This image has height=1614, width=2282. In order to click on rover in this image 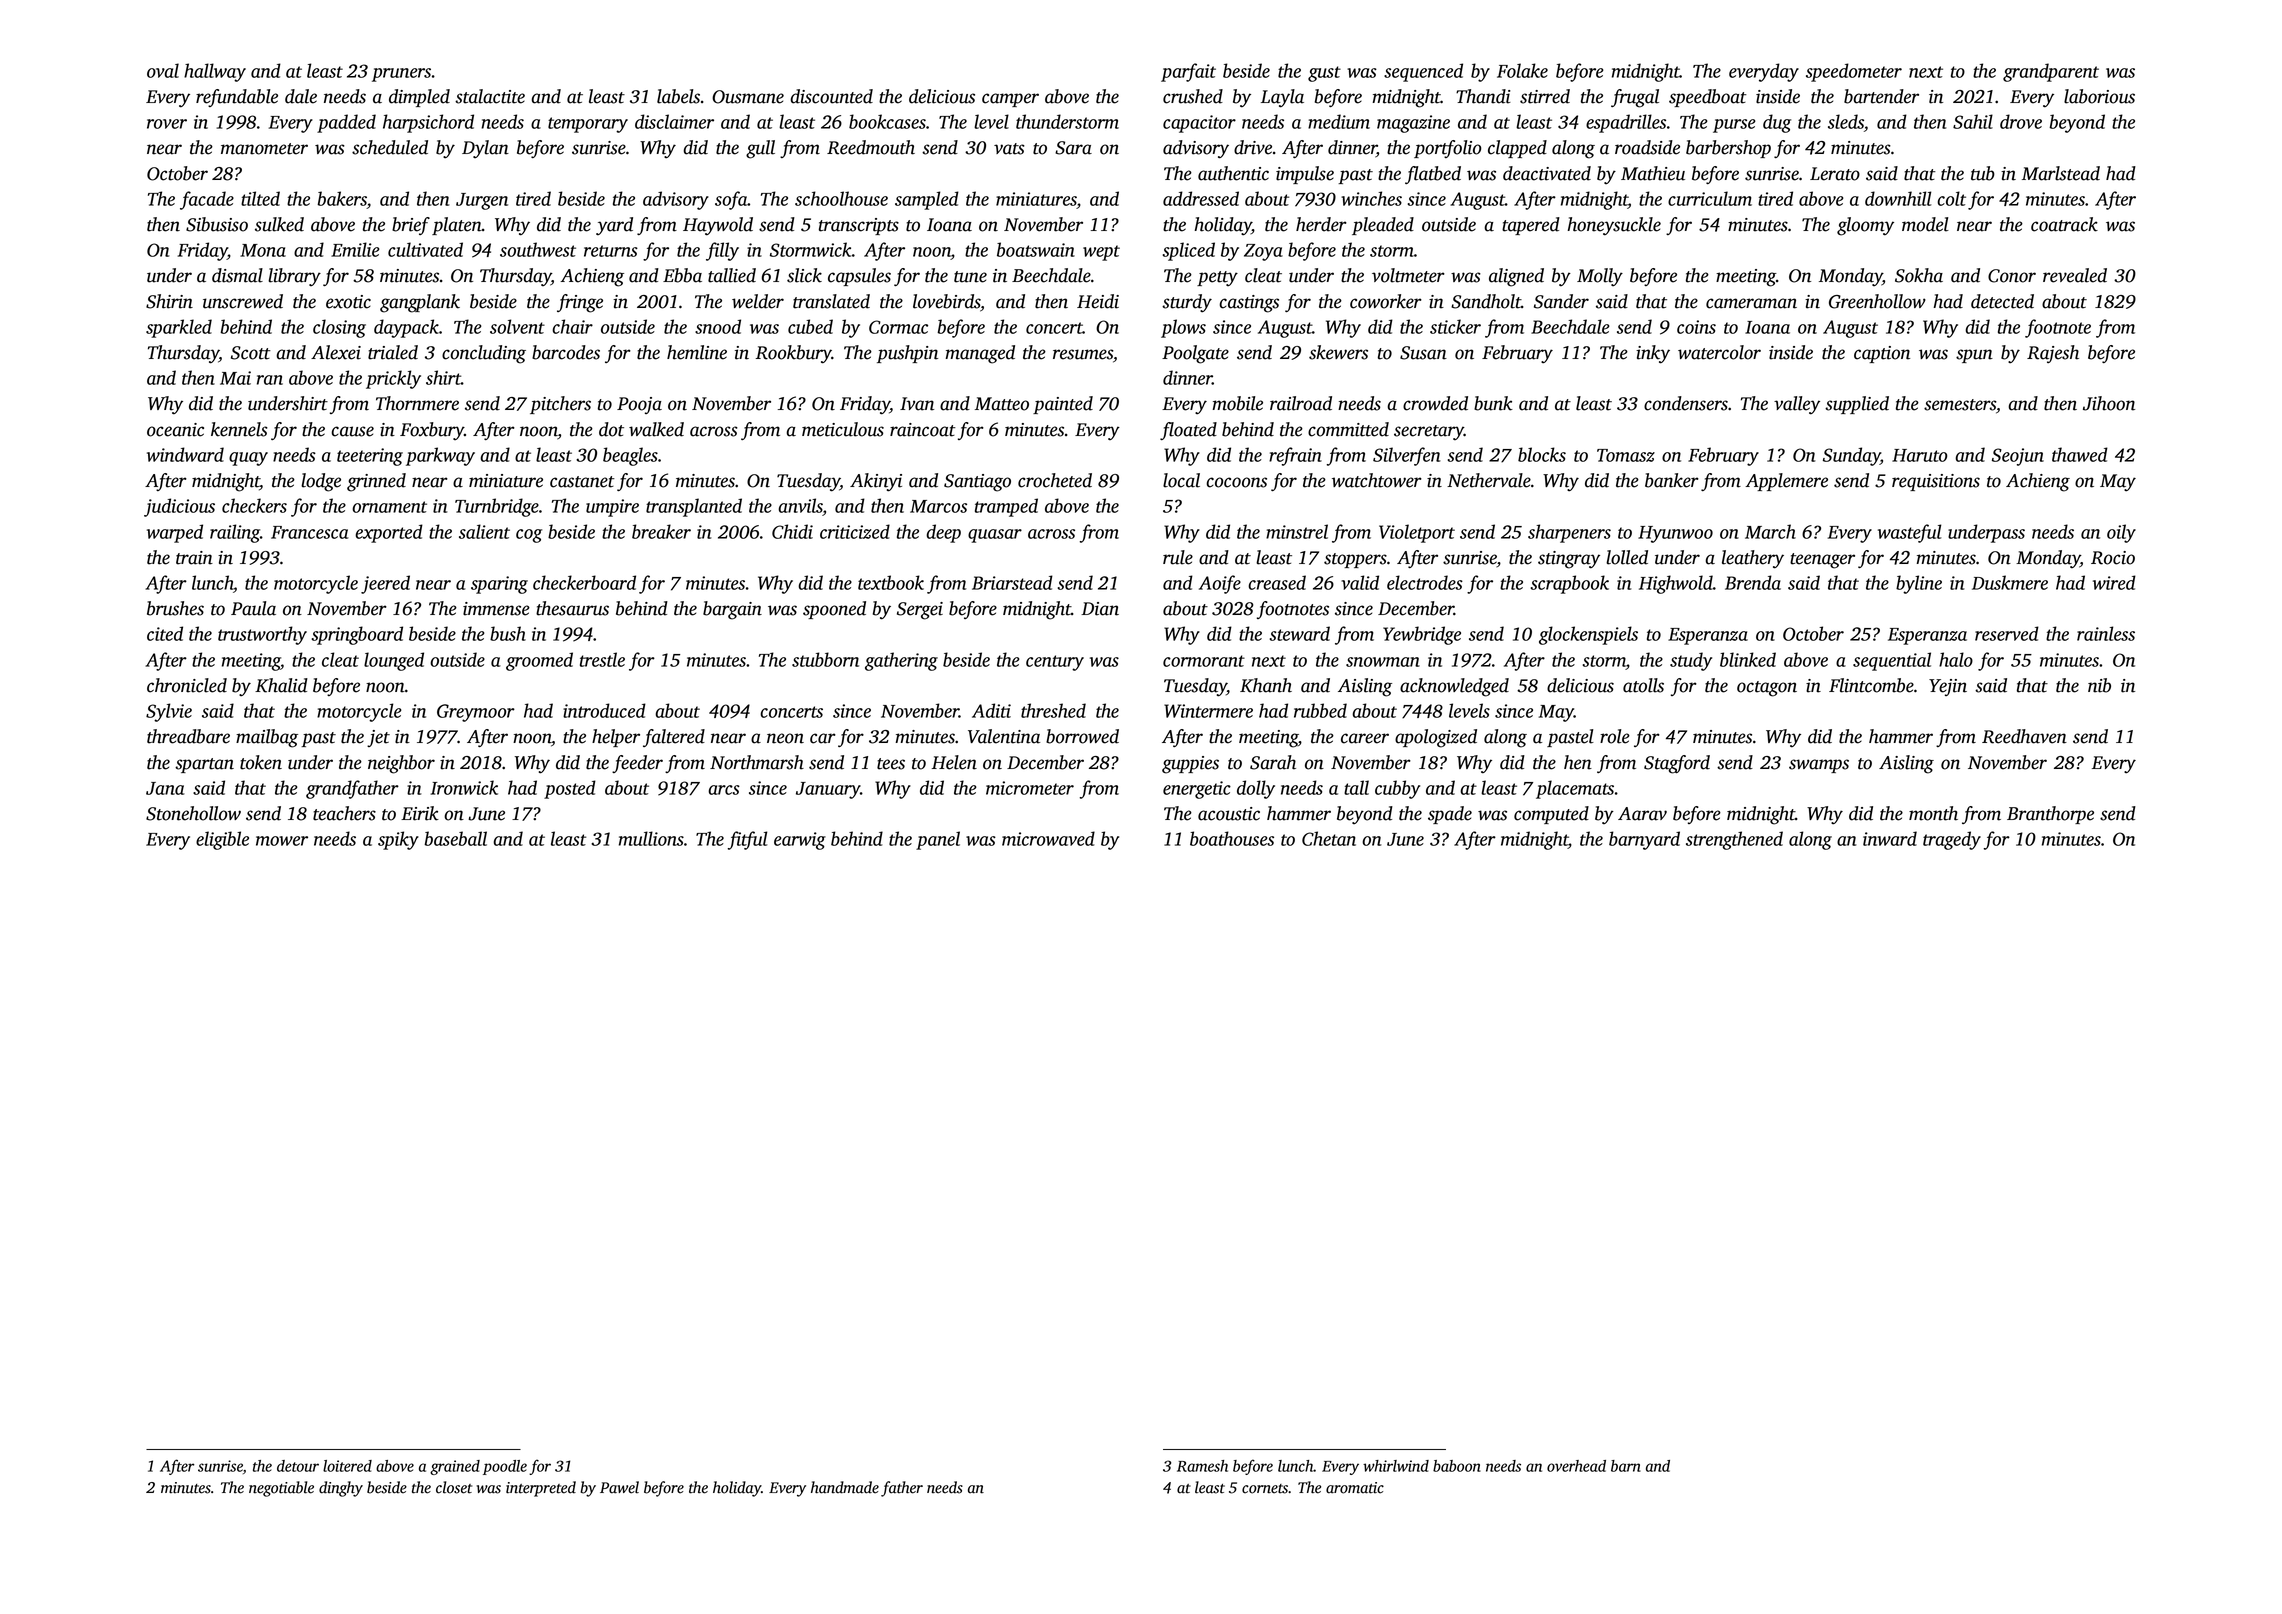, I will do `click(167, 124)`.
